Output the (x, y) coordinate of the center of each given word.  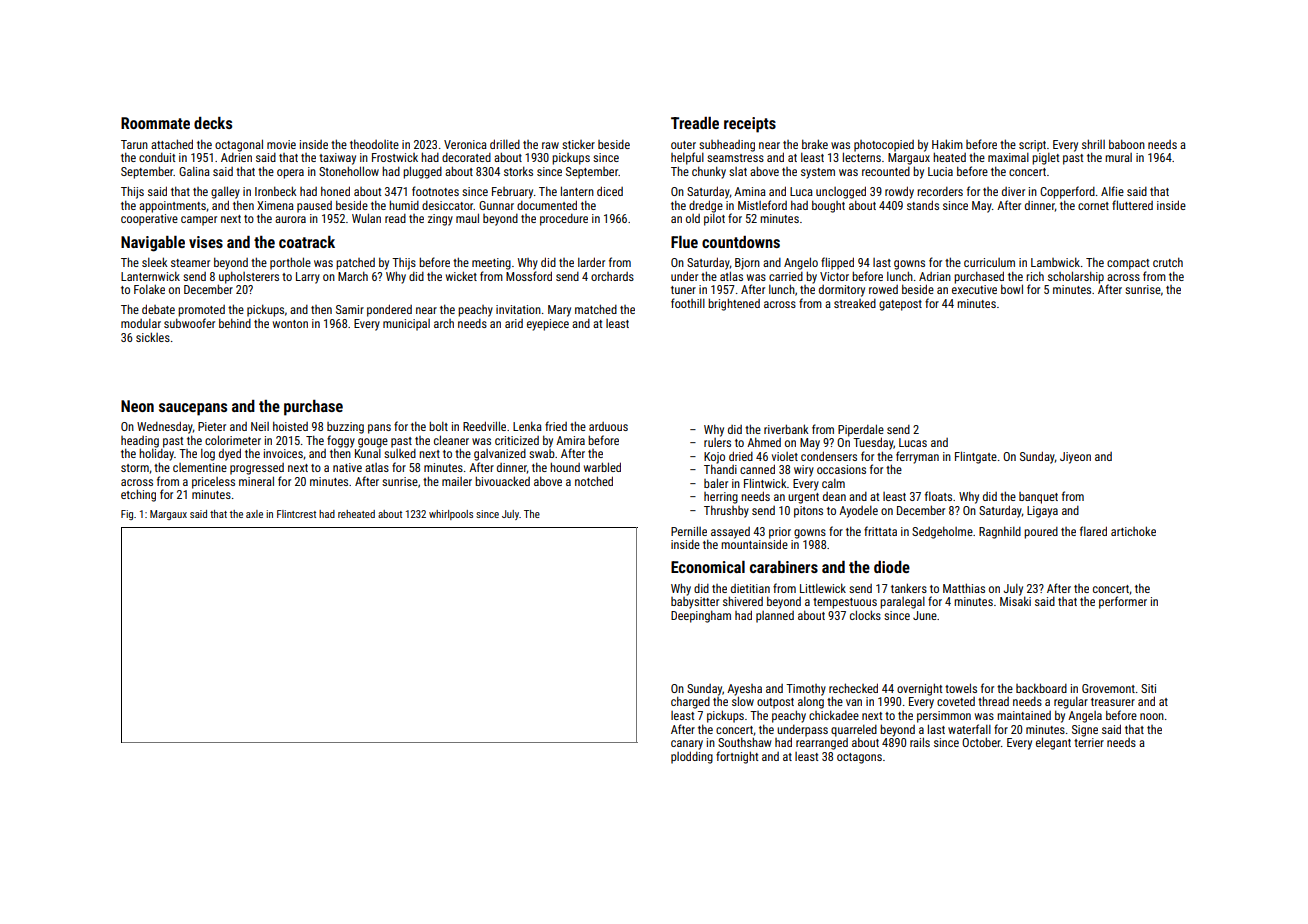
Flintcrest (296, 514)
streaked (855, 303)
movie (281, 144)
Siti (1148, 688)
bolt (438, 426)
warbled (602, 467)
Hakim (947, 144)
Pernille (689, 531)
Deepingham (701, 616)
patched (355, 264)
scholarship (1076, 277)
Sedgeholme (942, 532)
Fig (127, 515)
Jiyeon (1075, 458)
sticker (578, 144)
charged (690, 702)
